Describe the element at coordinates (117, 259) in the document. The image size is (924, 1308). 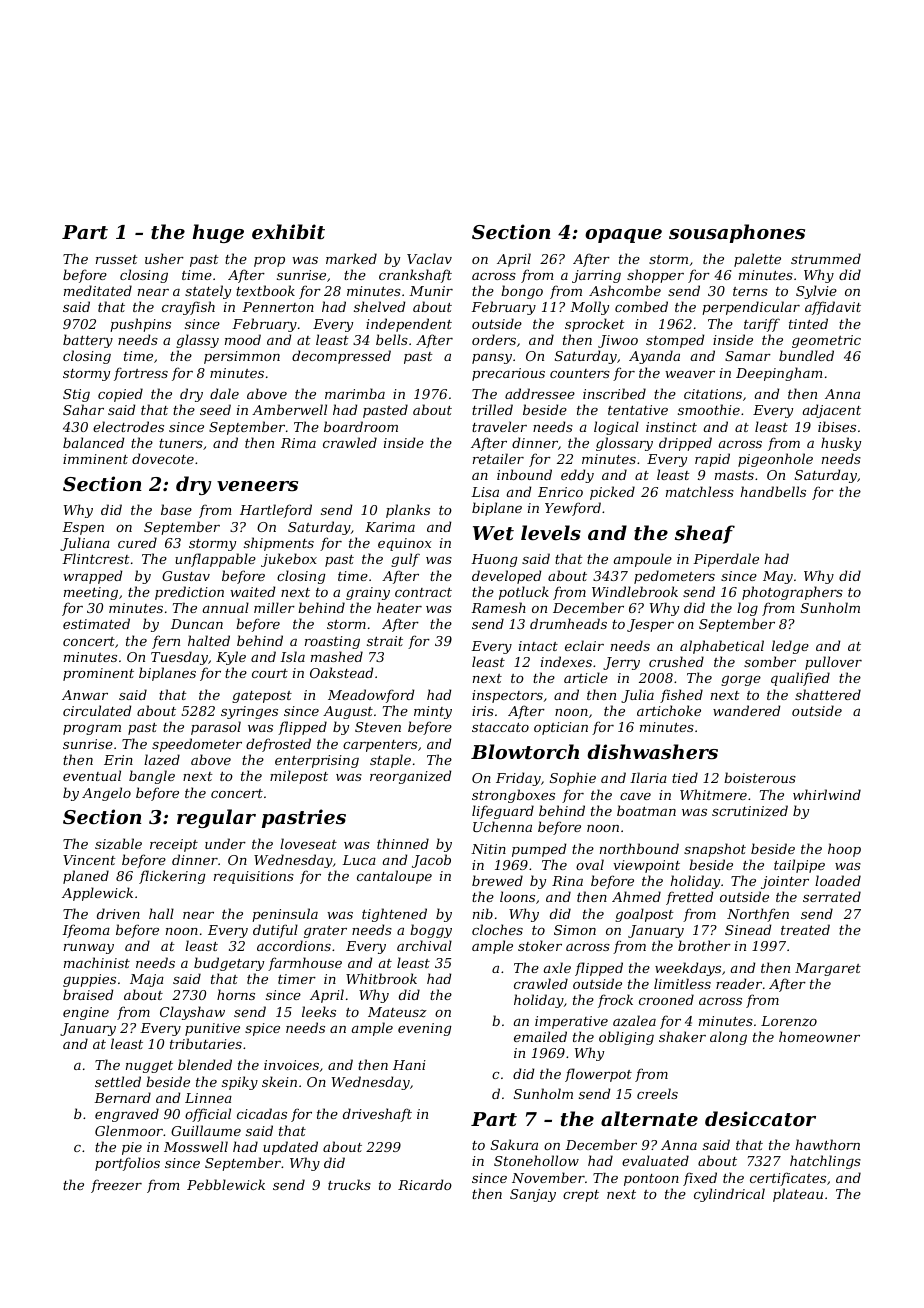
I see `russet` at that location.
